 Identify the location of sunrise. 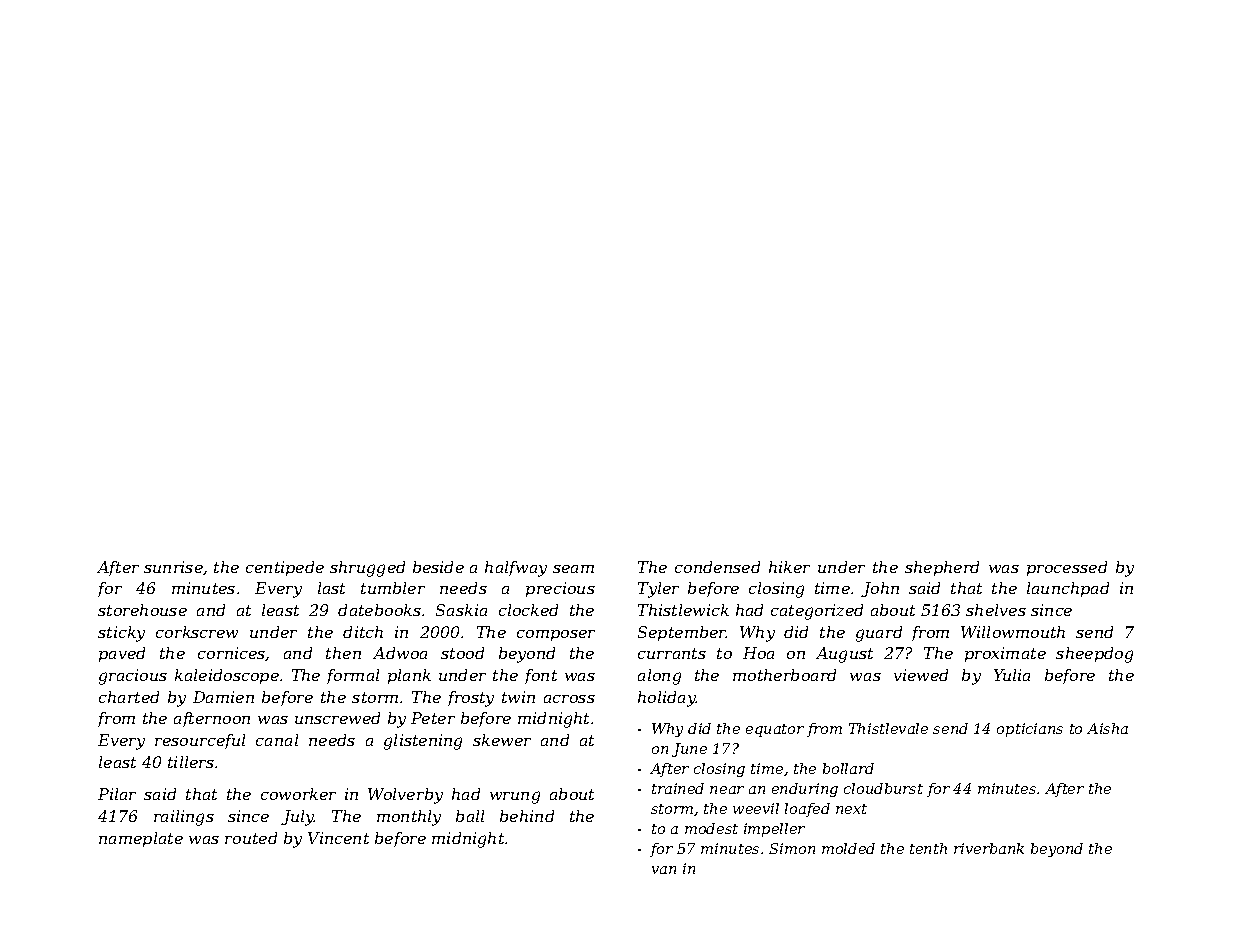
(173, 567).
